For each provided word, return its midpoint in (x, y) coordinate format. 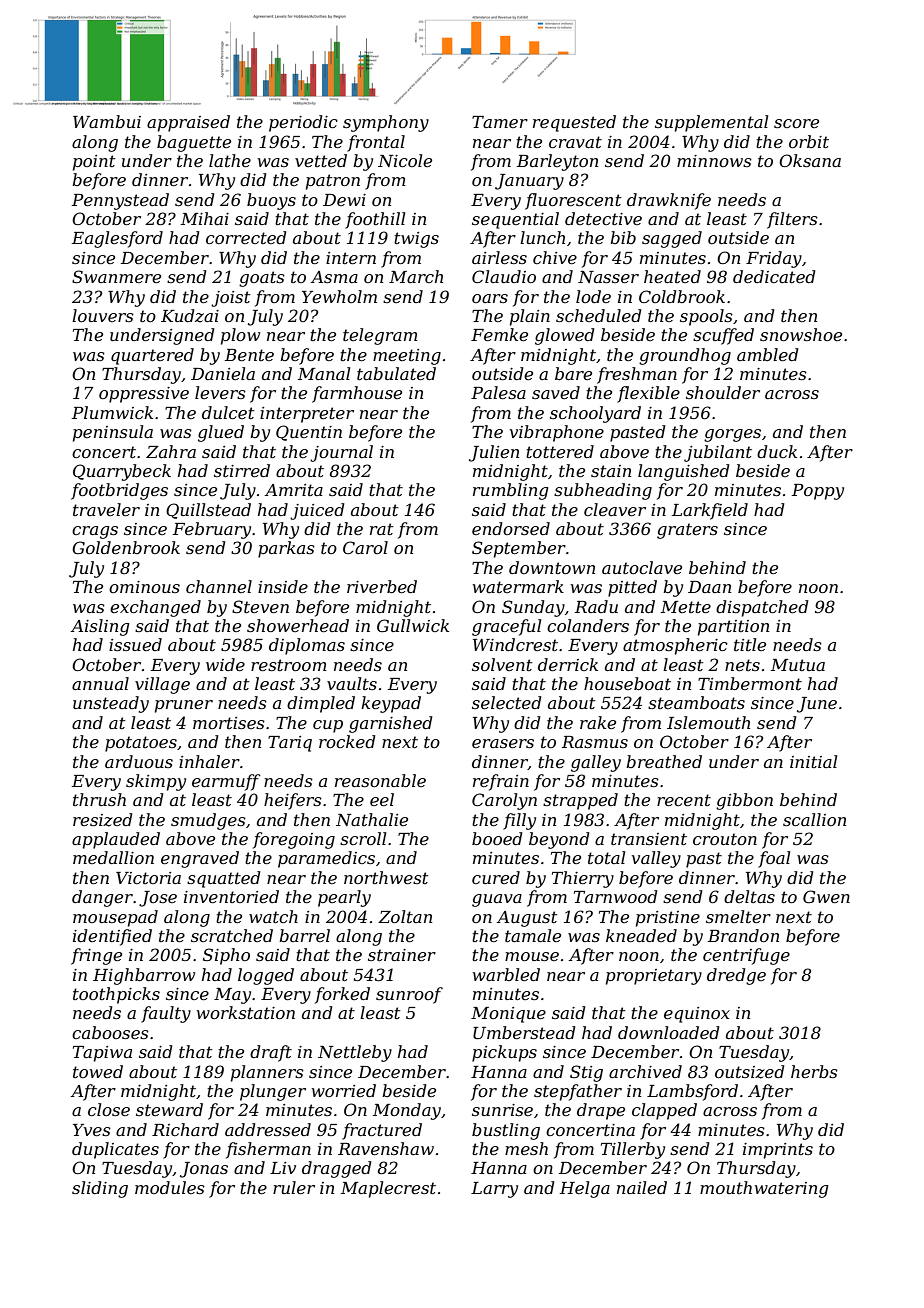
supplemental (711, 123)
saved (556, 392)
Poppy (818, 492)
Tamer (500, 122)
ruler (294, 1187)
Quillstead (208, 511)
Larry (494, 1190)
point (94, 163)
